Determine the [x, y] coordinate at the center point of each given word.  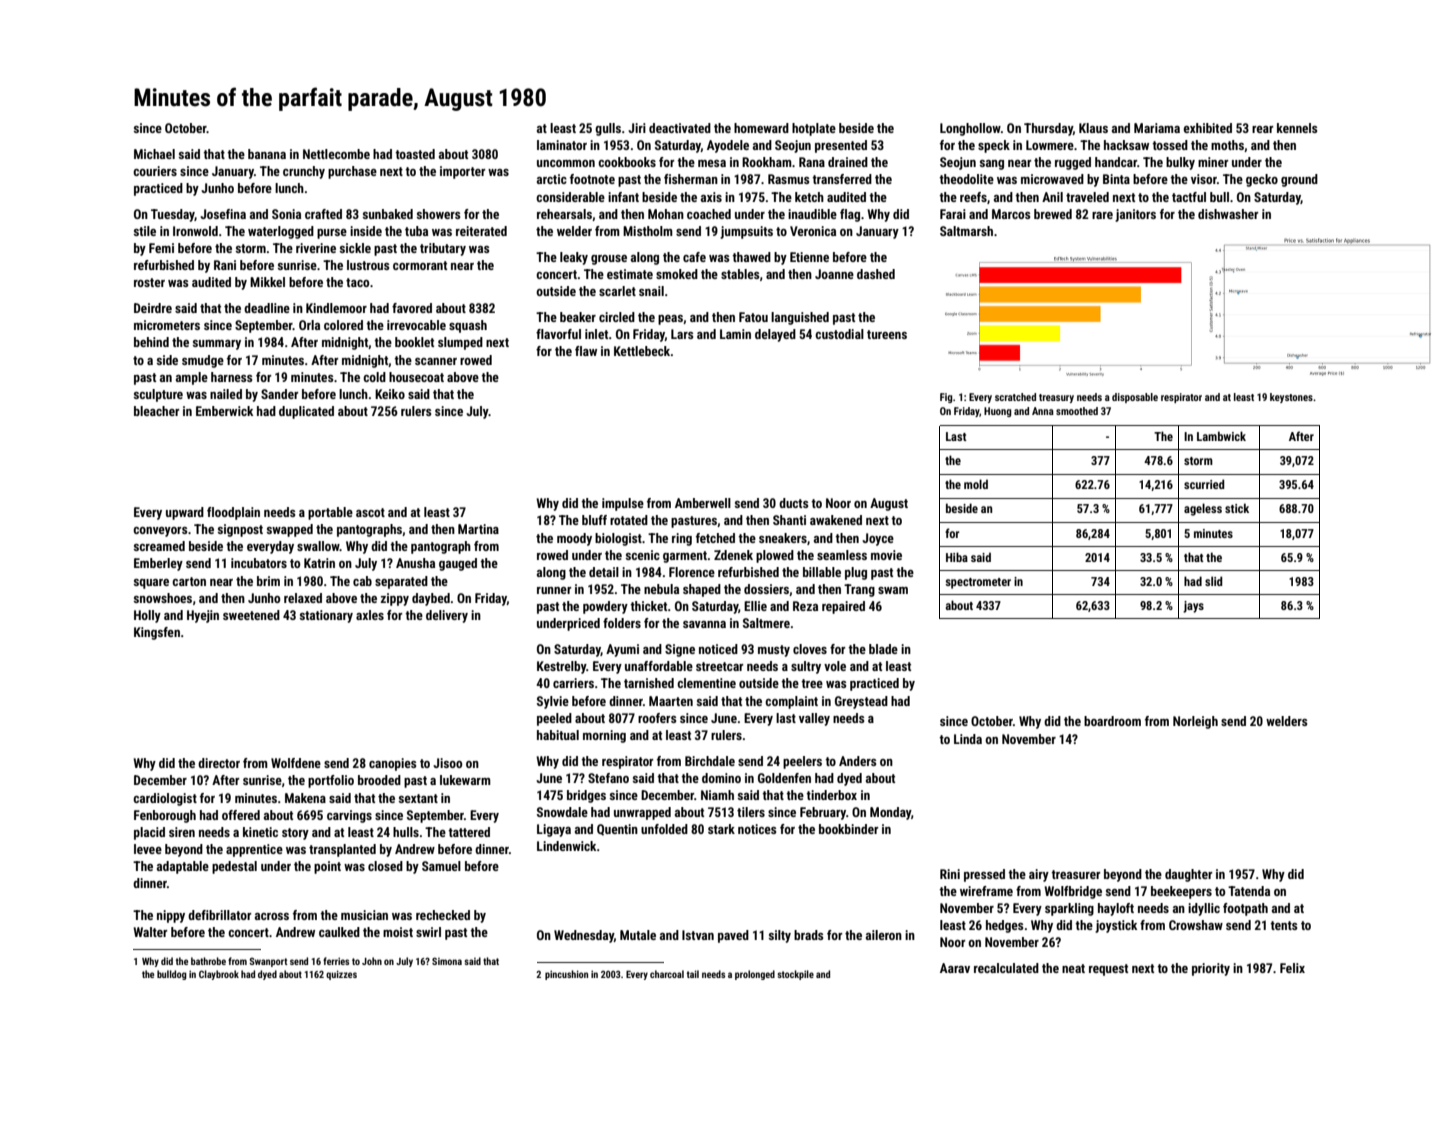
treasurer [1075, 874]
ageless [1203, 509]
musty [774, 651]
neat [1073, 968]
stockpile [795, 975]
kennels [1297, 128]
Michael [154, 154]
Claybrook [219, 975]
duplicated [306, 412]
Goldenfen [784, 778]
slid [1214, 581]
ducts [794, 503]
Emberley [158, 564]
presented [841, 146]
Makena [305, 798]
